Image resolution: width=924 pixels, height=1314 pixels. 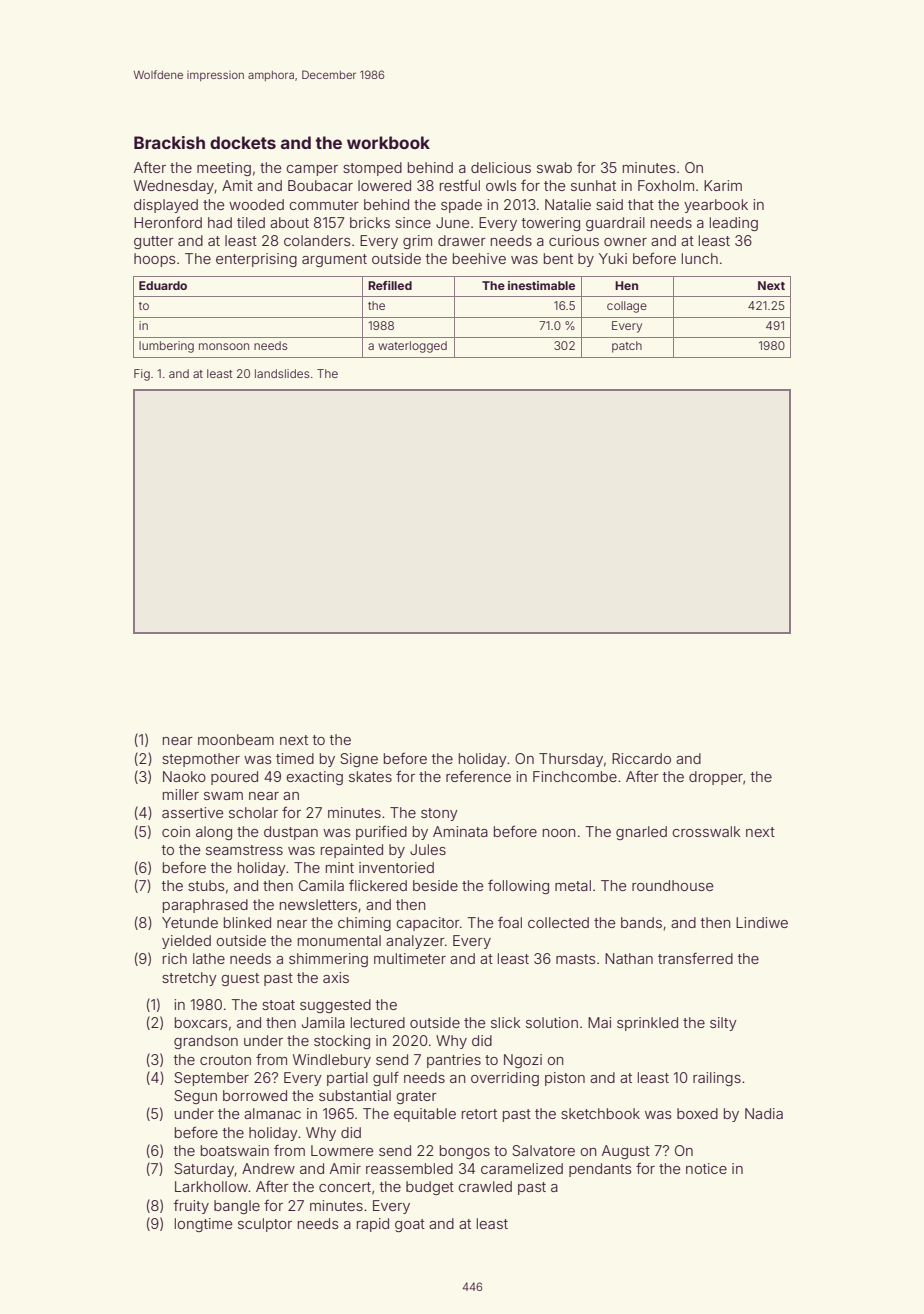 What do you see at coordinates (282, 373) in the image?
I see `landslides` at bounding box center [282, 373].
